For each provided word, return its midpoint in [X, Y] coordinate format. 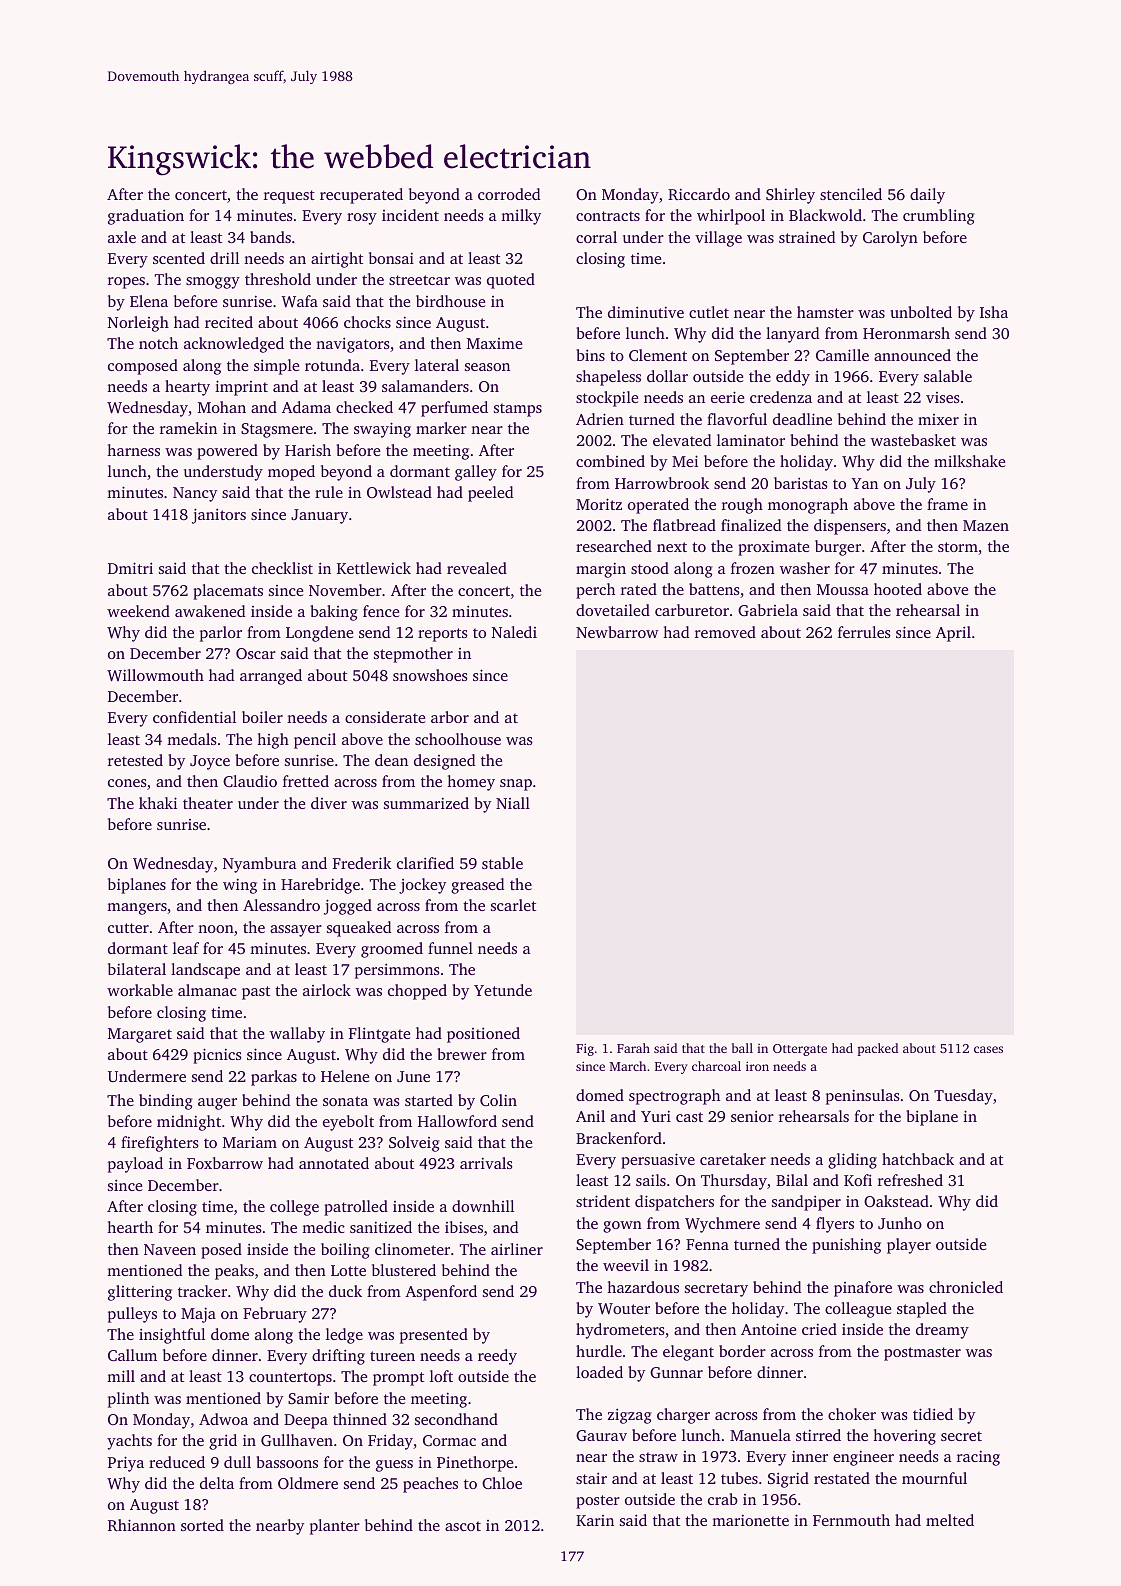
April [953, 634]
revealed [477, 568]
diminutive [646, 312]
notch [158, 343]
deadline [802, 419]
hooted [898, 589]
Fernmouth [851, 1520]
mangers [137, 909]
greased [477, 886]
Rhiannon [142, 1525]
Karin [595, 1520]
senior [752, 1116]
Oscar [256, 653]
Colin [498, 1100]
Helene [345, 1076]
